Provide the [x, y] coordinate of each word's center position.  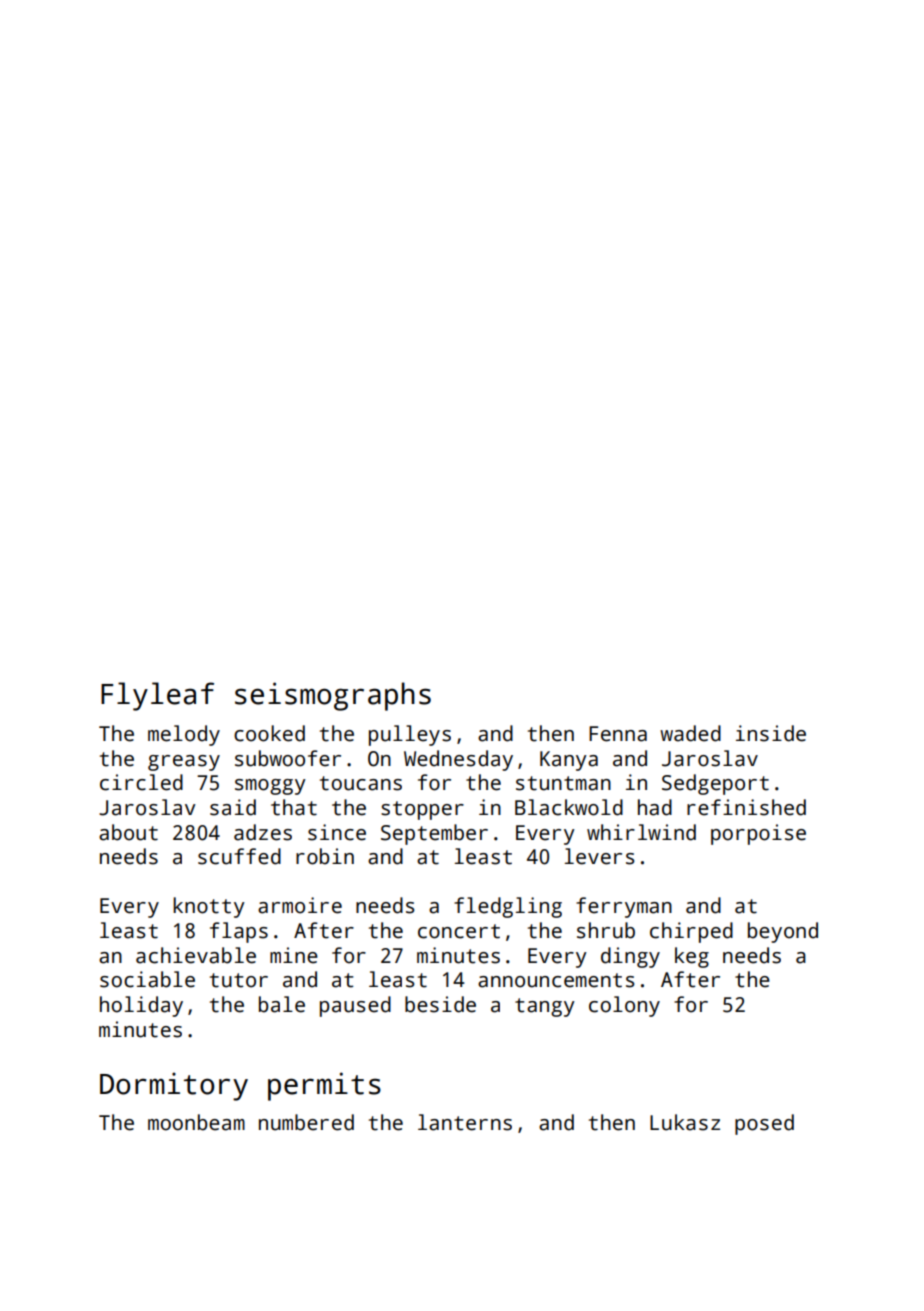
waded [690, 733]
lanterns [465, 1122]
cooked [269, 733]
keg [692, 957]
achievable [196, 955]
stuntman [563, 783]
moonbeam [196, 1122]
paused [355, 1006]
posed [764, 1124]
